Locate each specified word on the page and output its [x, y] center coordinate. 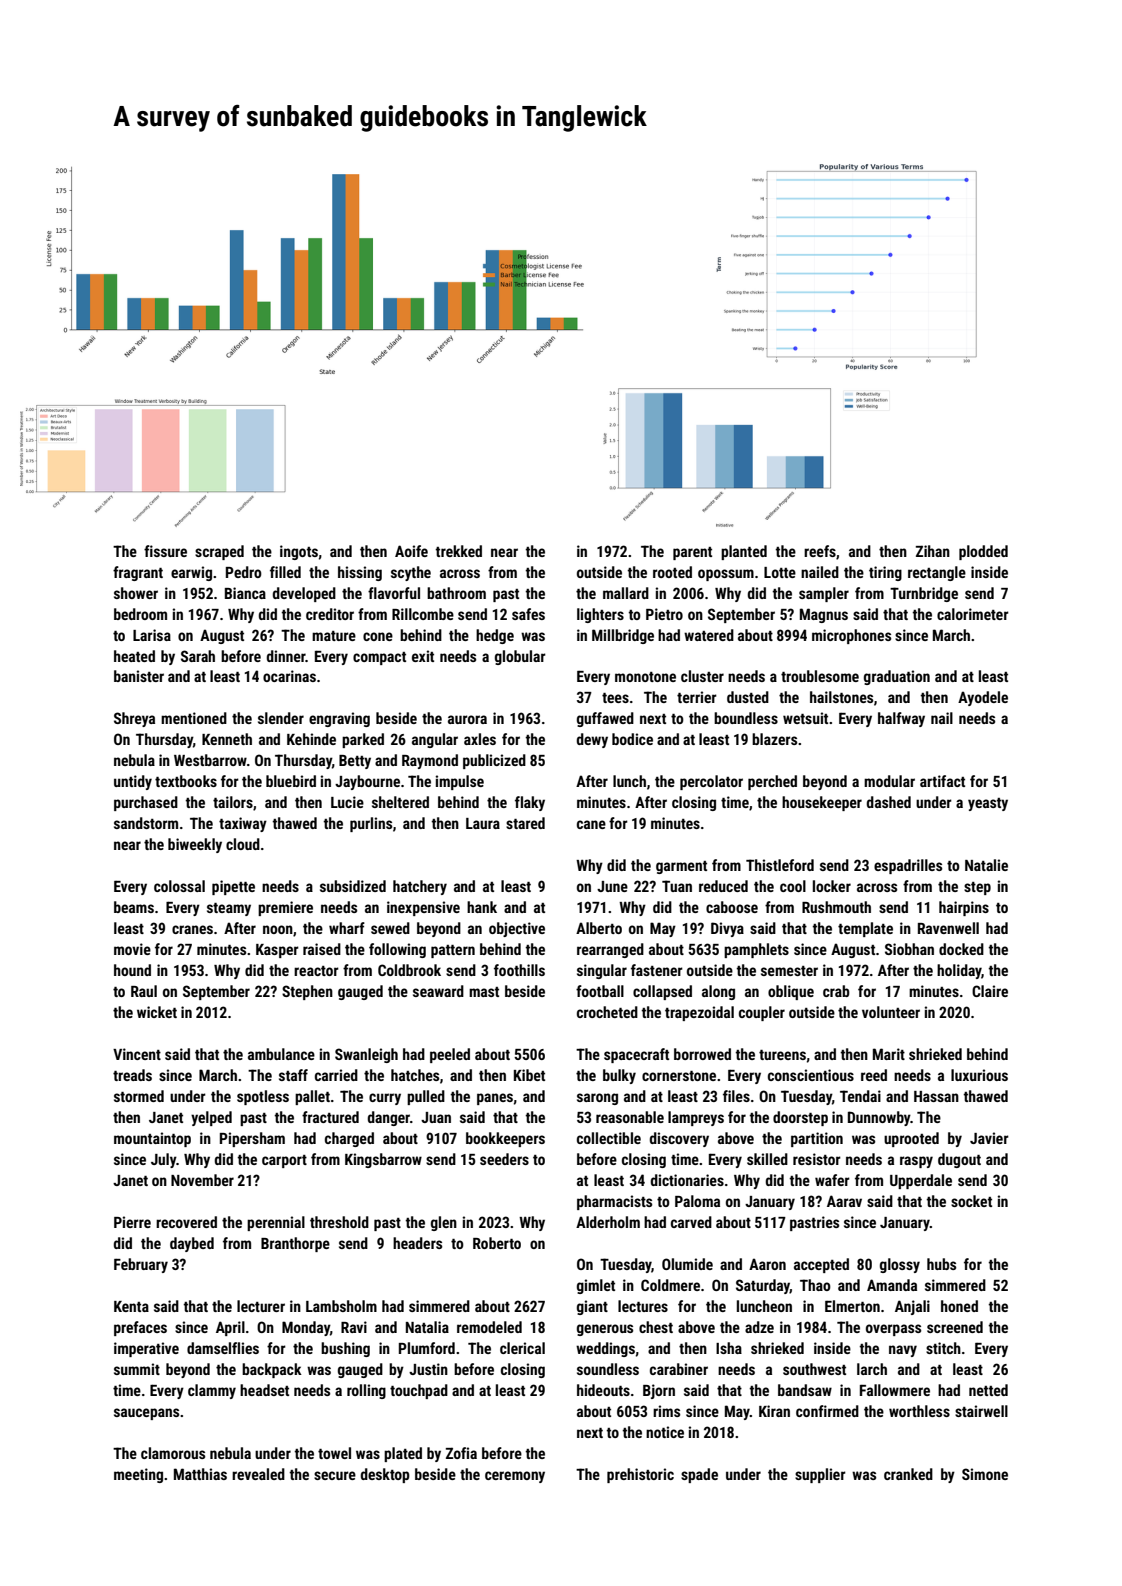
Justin [428, 1369]
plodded [983, 552]
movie [132, 949]
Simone [985, 1474]
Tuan [677, 886]
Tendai [860, 1096]
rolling [366, 1391]
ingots [299, 552]
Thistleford [780, 865]
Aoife [411, 551]
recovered [186, 1222]
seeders [504, 1159]
